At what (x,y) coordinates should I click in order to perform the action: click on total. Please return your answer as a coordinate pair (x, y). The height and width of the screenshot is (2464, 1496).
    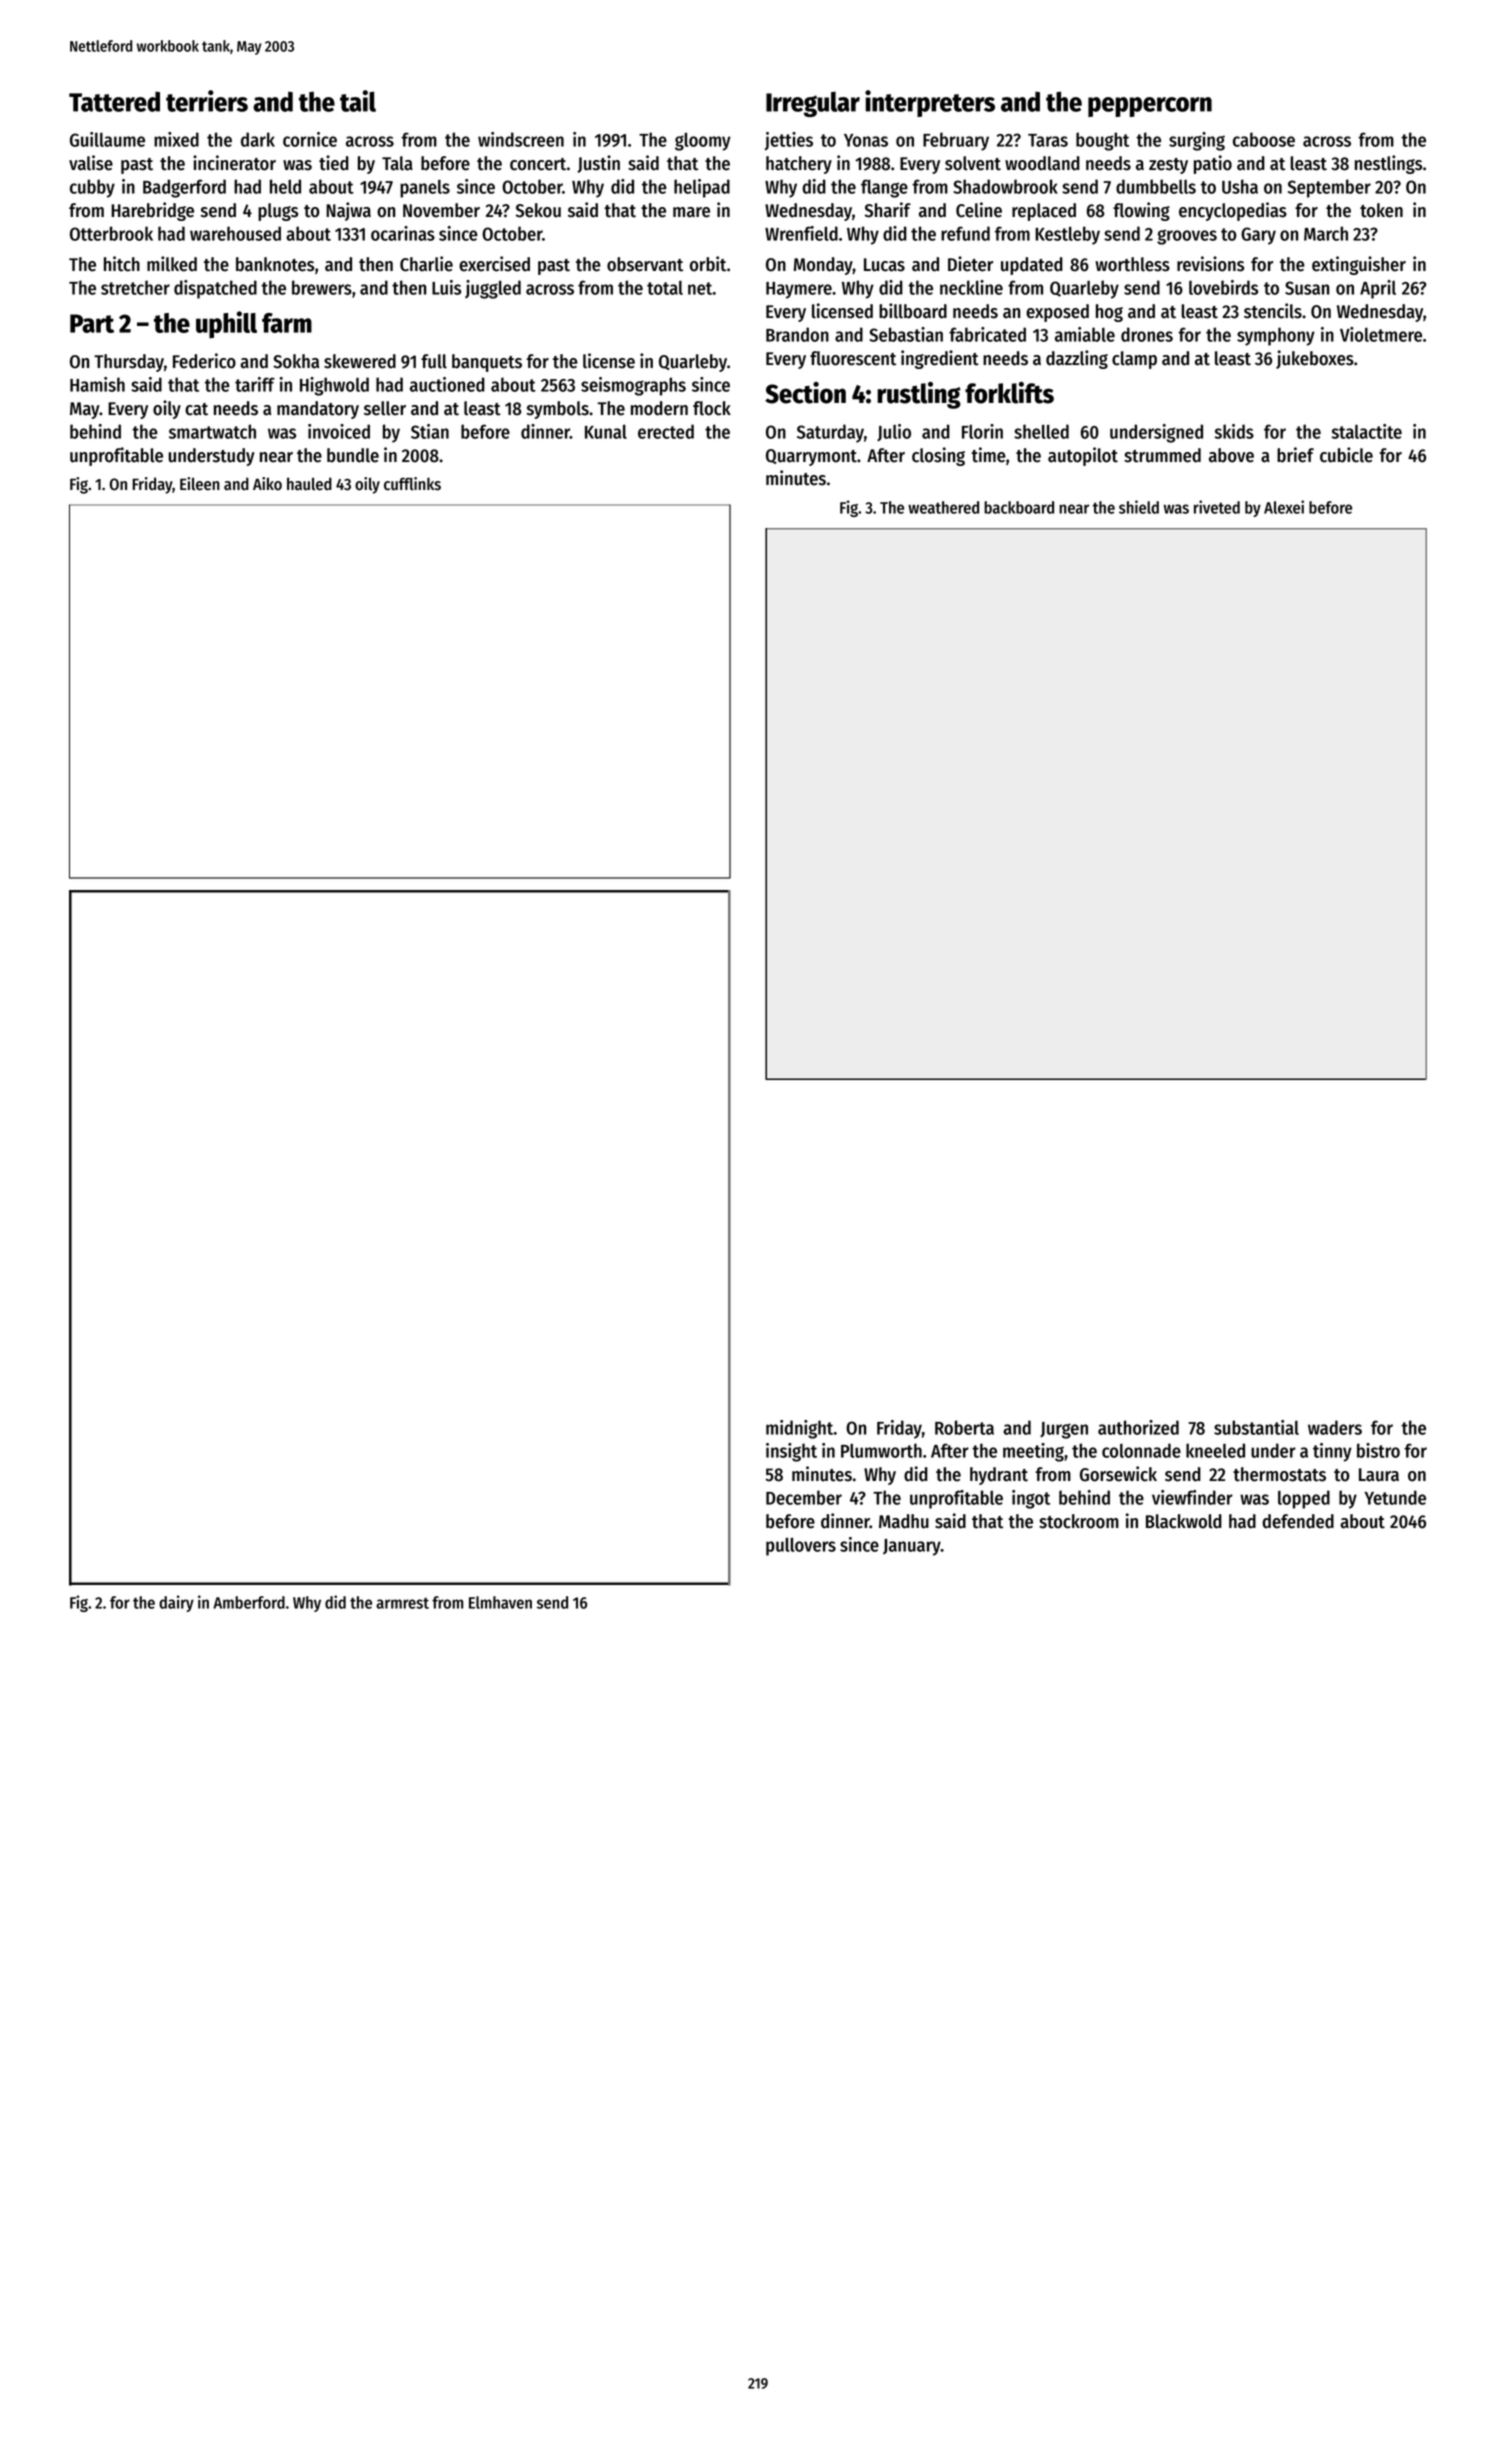
    Looking at the image, I should click on (665, 288).
